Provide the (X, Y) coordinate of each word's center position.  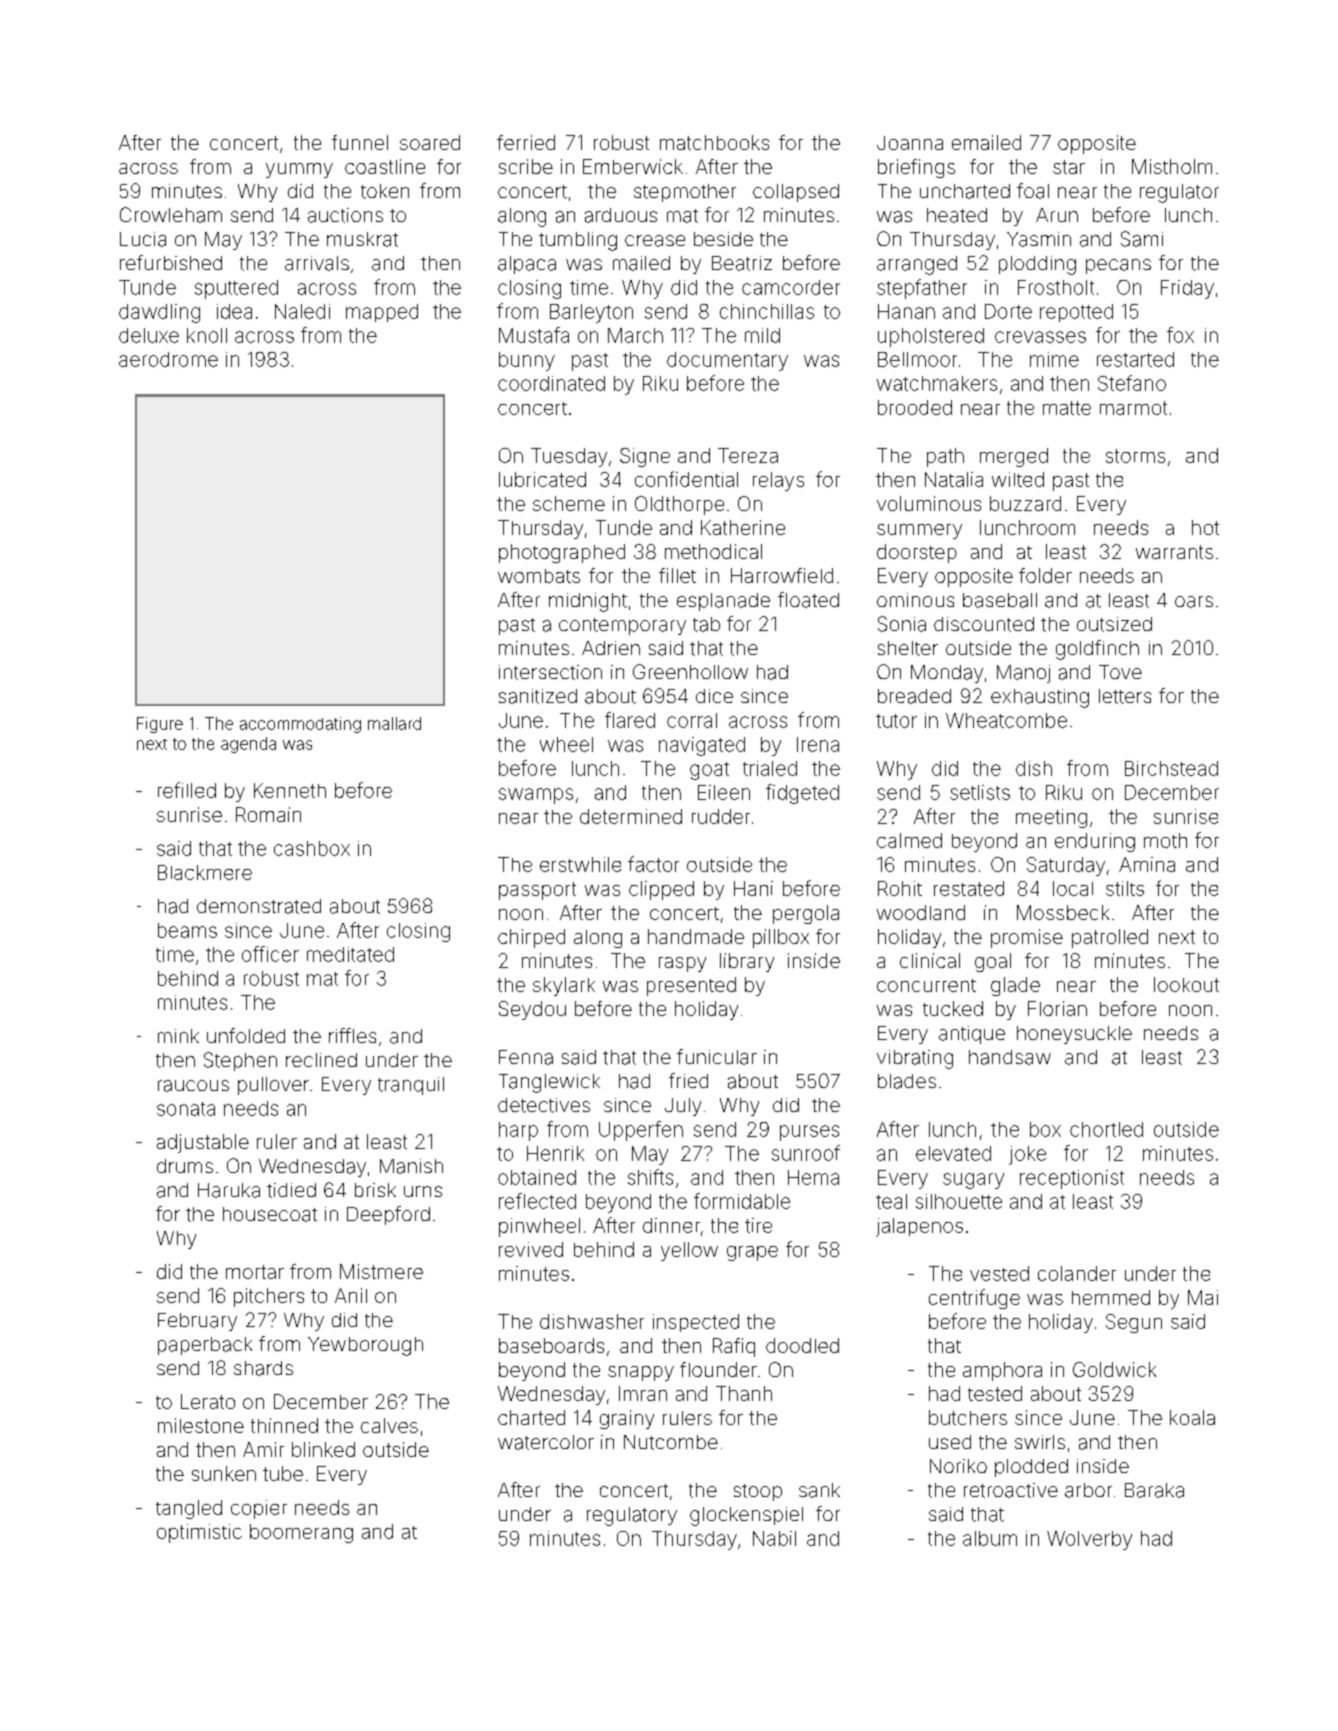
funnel (360, 142)
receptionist (1072, 1179)
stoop (758, 1492)
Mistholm (1172, 166)
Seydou (532, 1010)
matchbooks (714, 142)
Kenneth (290, 790)
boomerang (301, 1533)
